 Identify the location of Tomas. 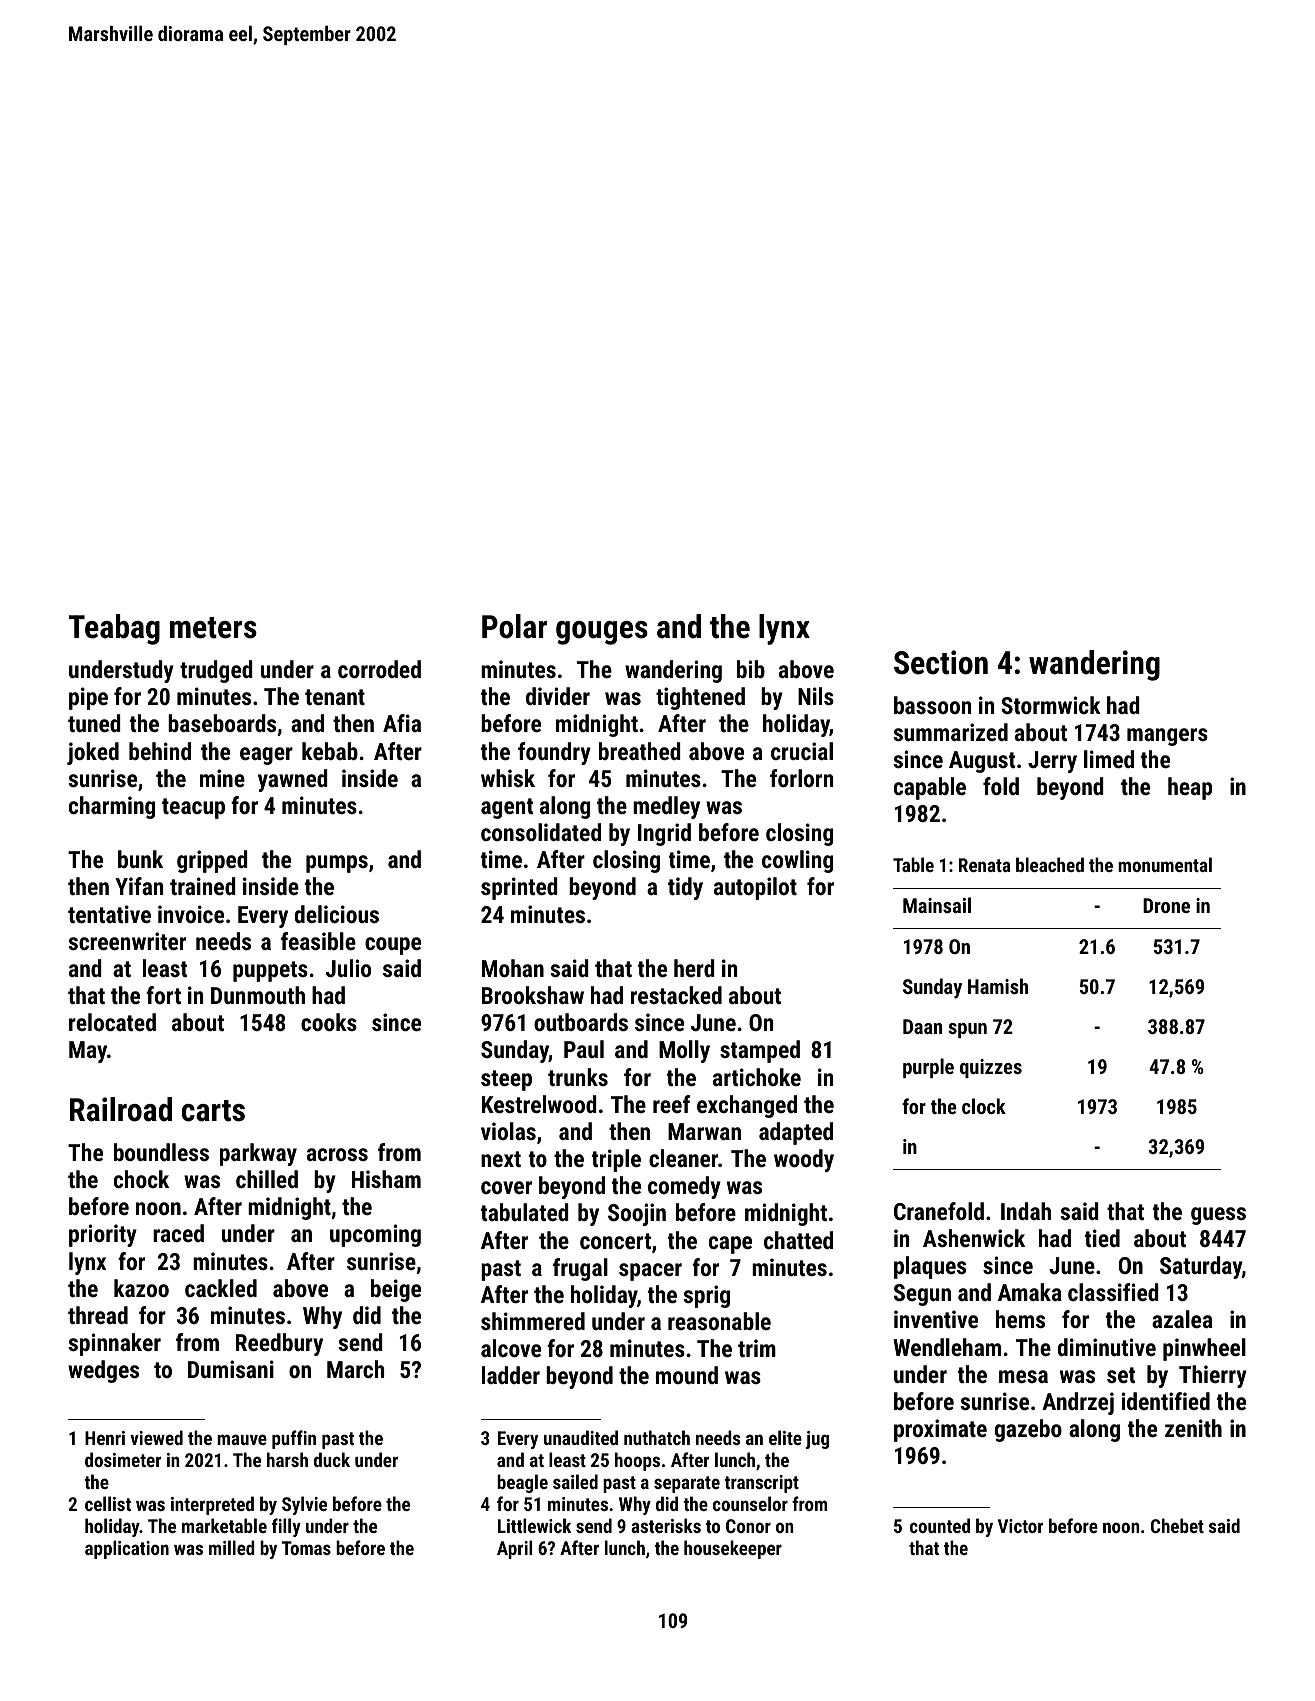
(306, 1548).
